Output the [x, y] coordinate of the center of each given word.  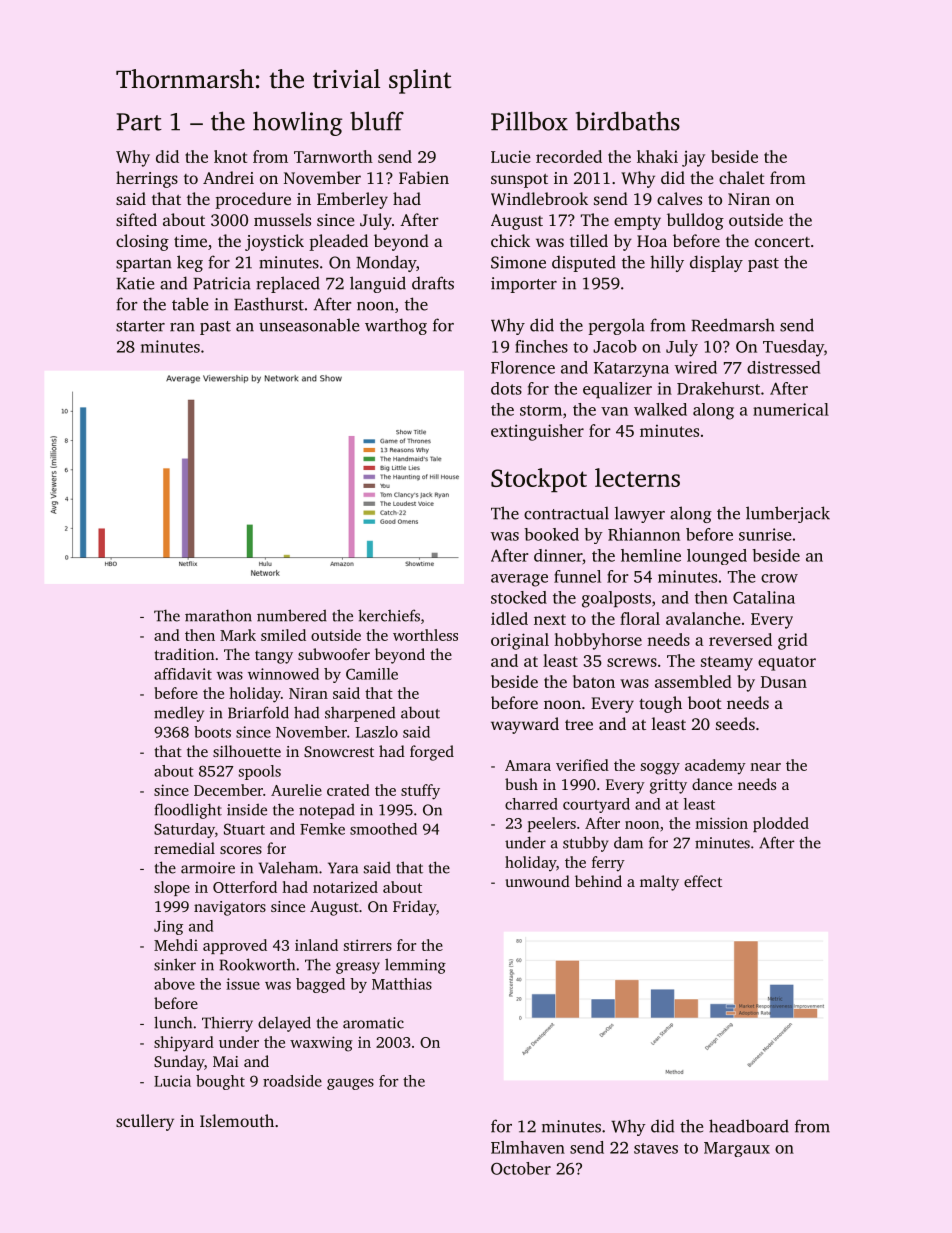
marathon [218, 615]
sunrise [765, 534]
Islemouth [237, 1120]
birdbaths [628, 121]
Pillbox [529, 121]
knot [230, 156]
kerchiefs [389, 615]
